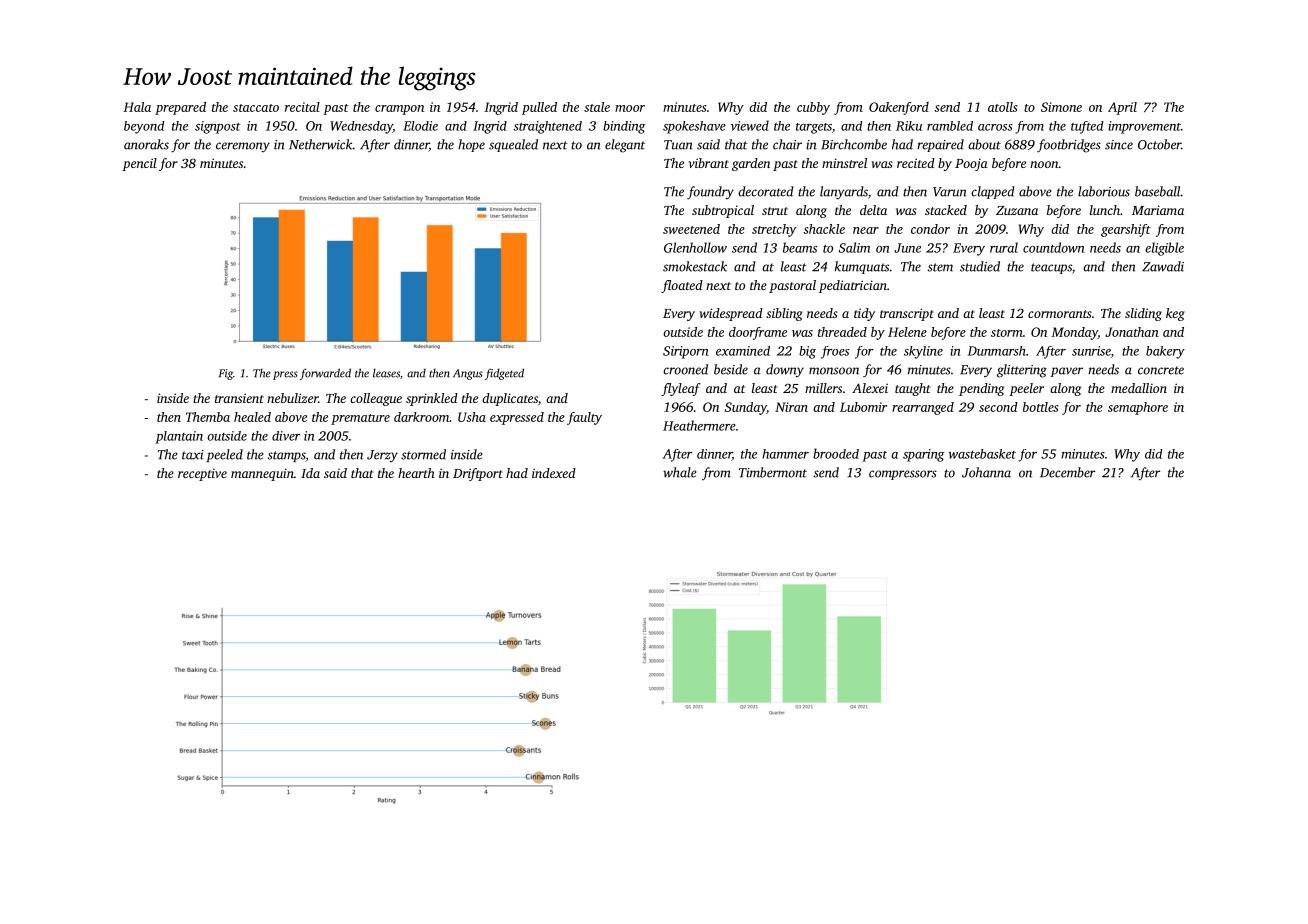 The image size is (1308, 924). Describe the element at coordinates (1132, 332) in the screenshot. I see `Jonathan` at that location.
